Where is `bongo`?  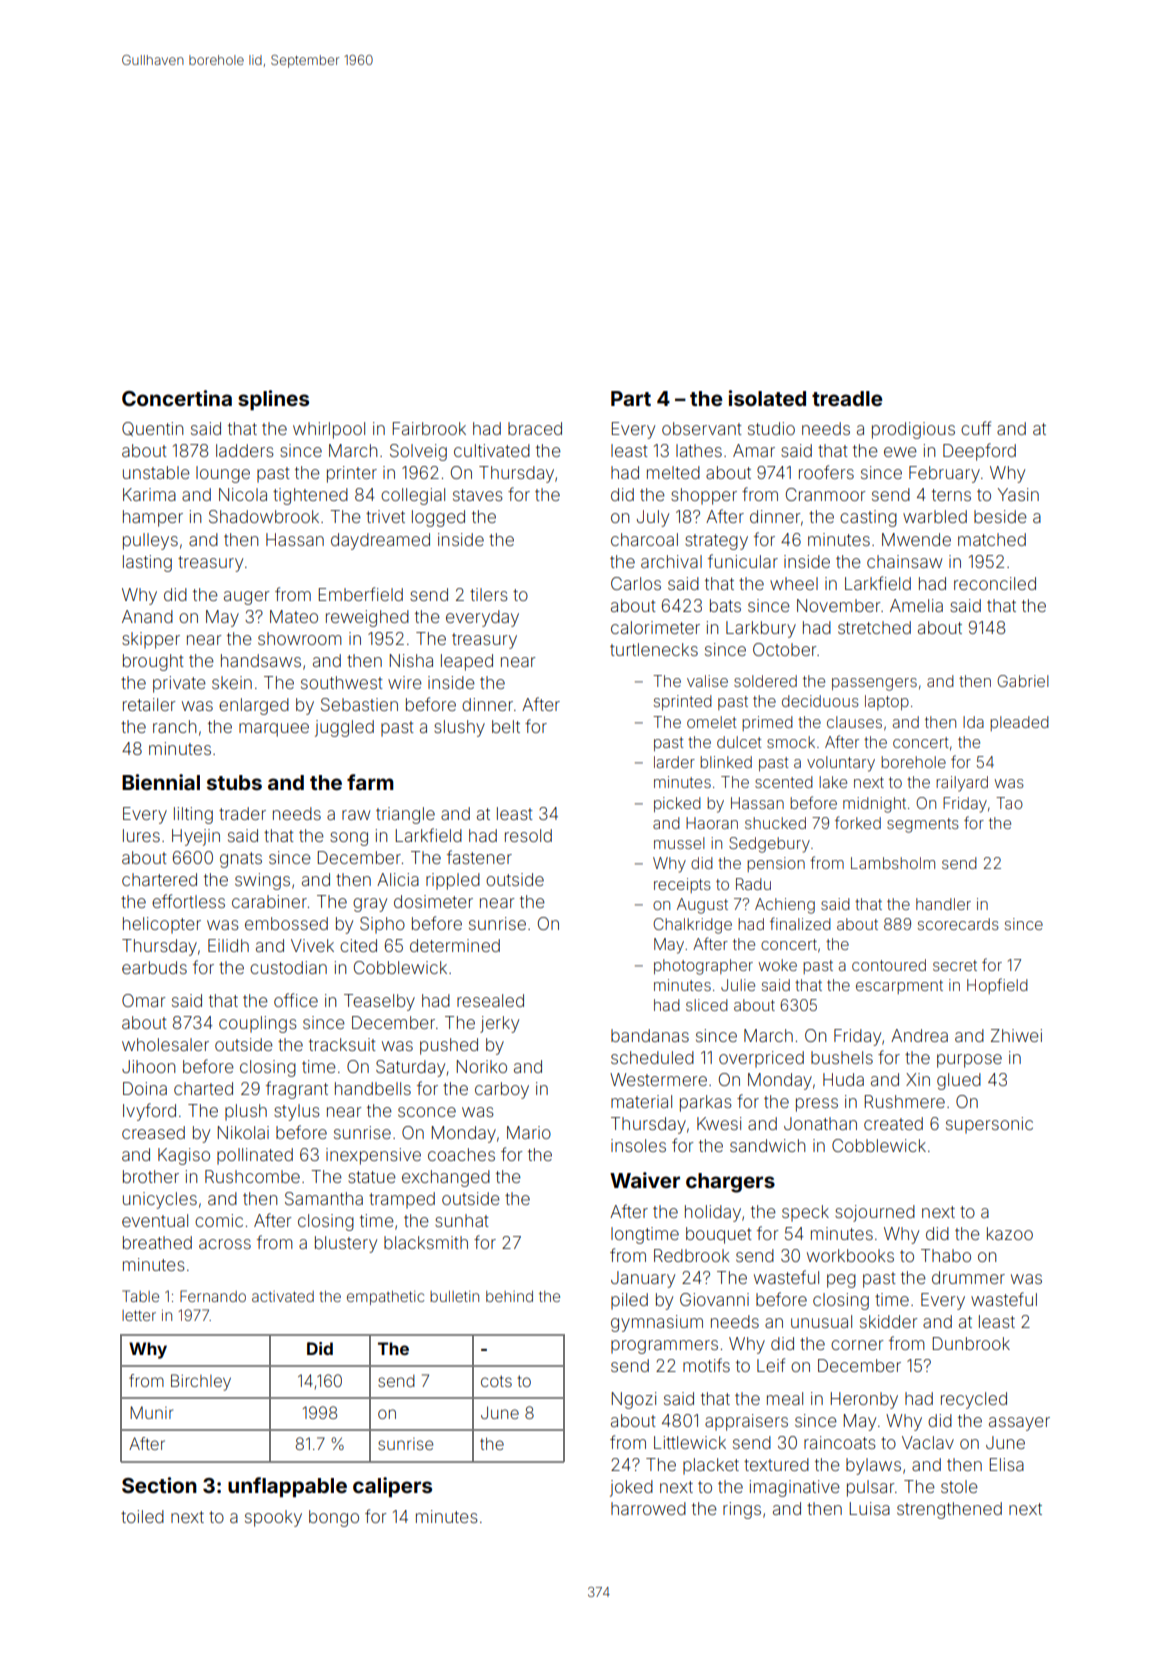
bongo is located at coordinates (334, 1518).
